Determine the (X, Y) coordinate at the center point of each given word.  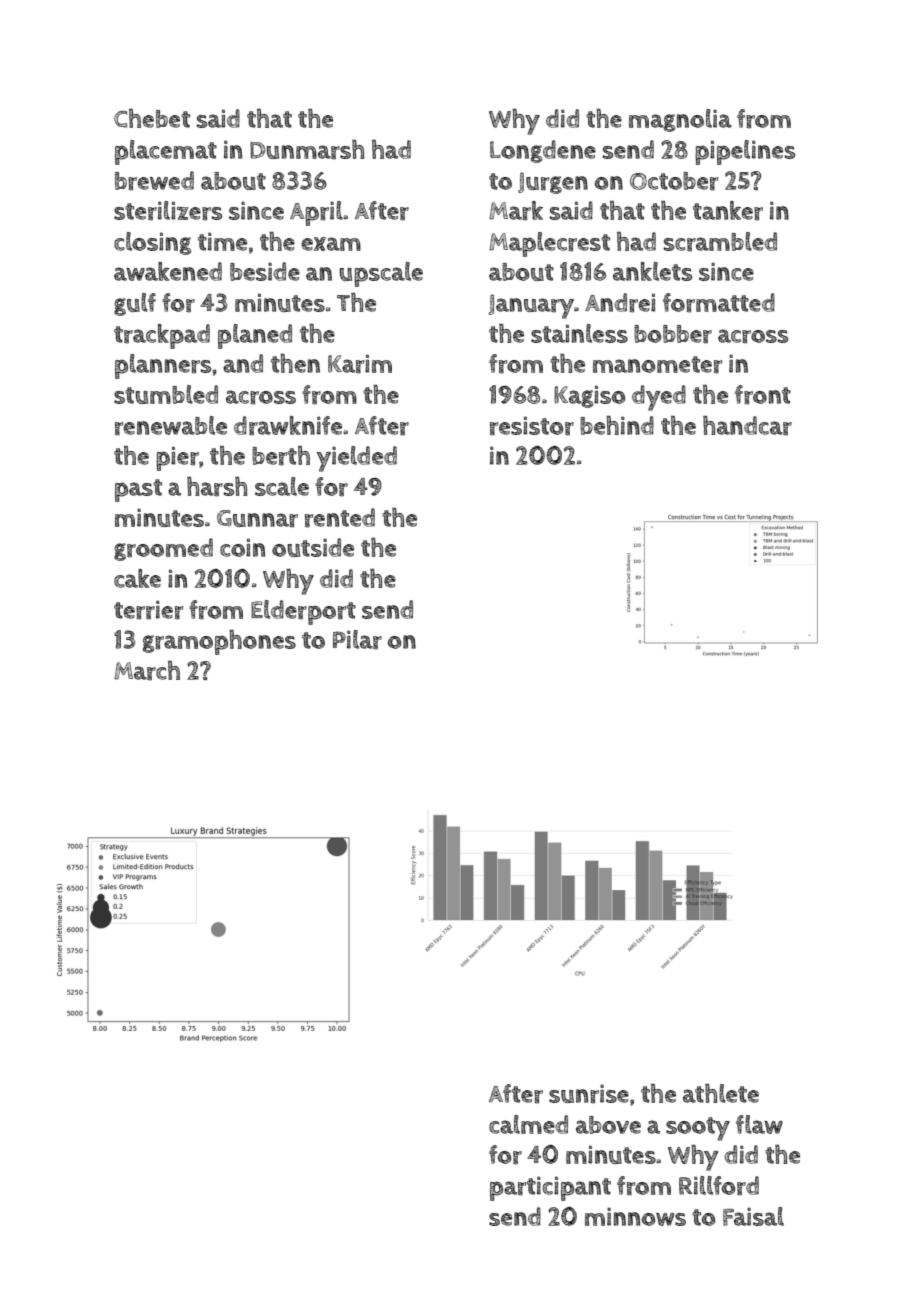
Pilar (357, 640)
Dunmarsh (307, 150)
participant (550, 1188)
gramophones (219, 642)
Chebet (152, 118)
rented (340, 518)
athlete (721, 1093)
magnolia (680, 120)
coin (242, 547)
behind (617, 425)
